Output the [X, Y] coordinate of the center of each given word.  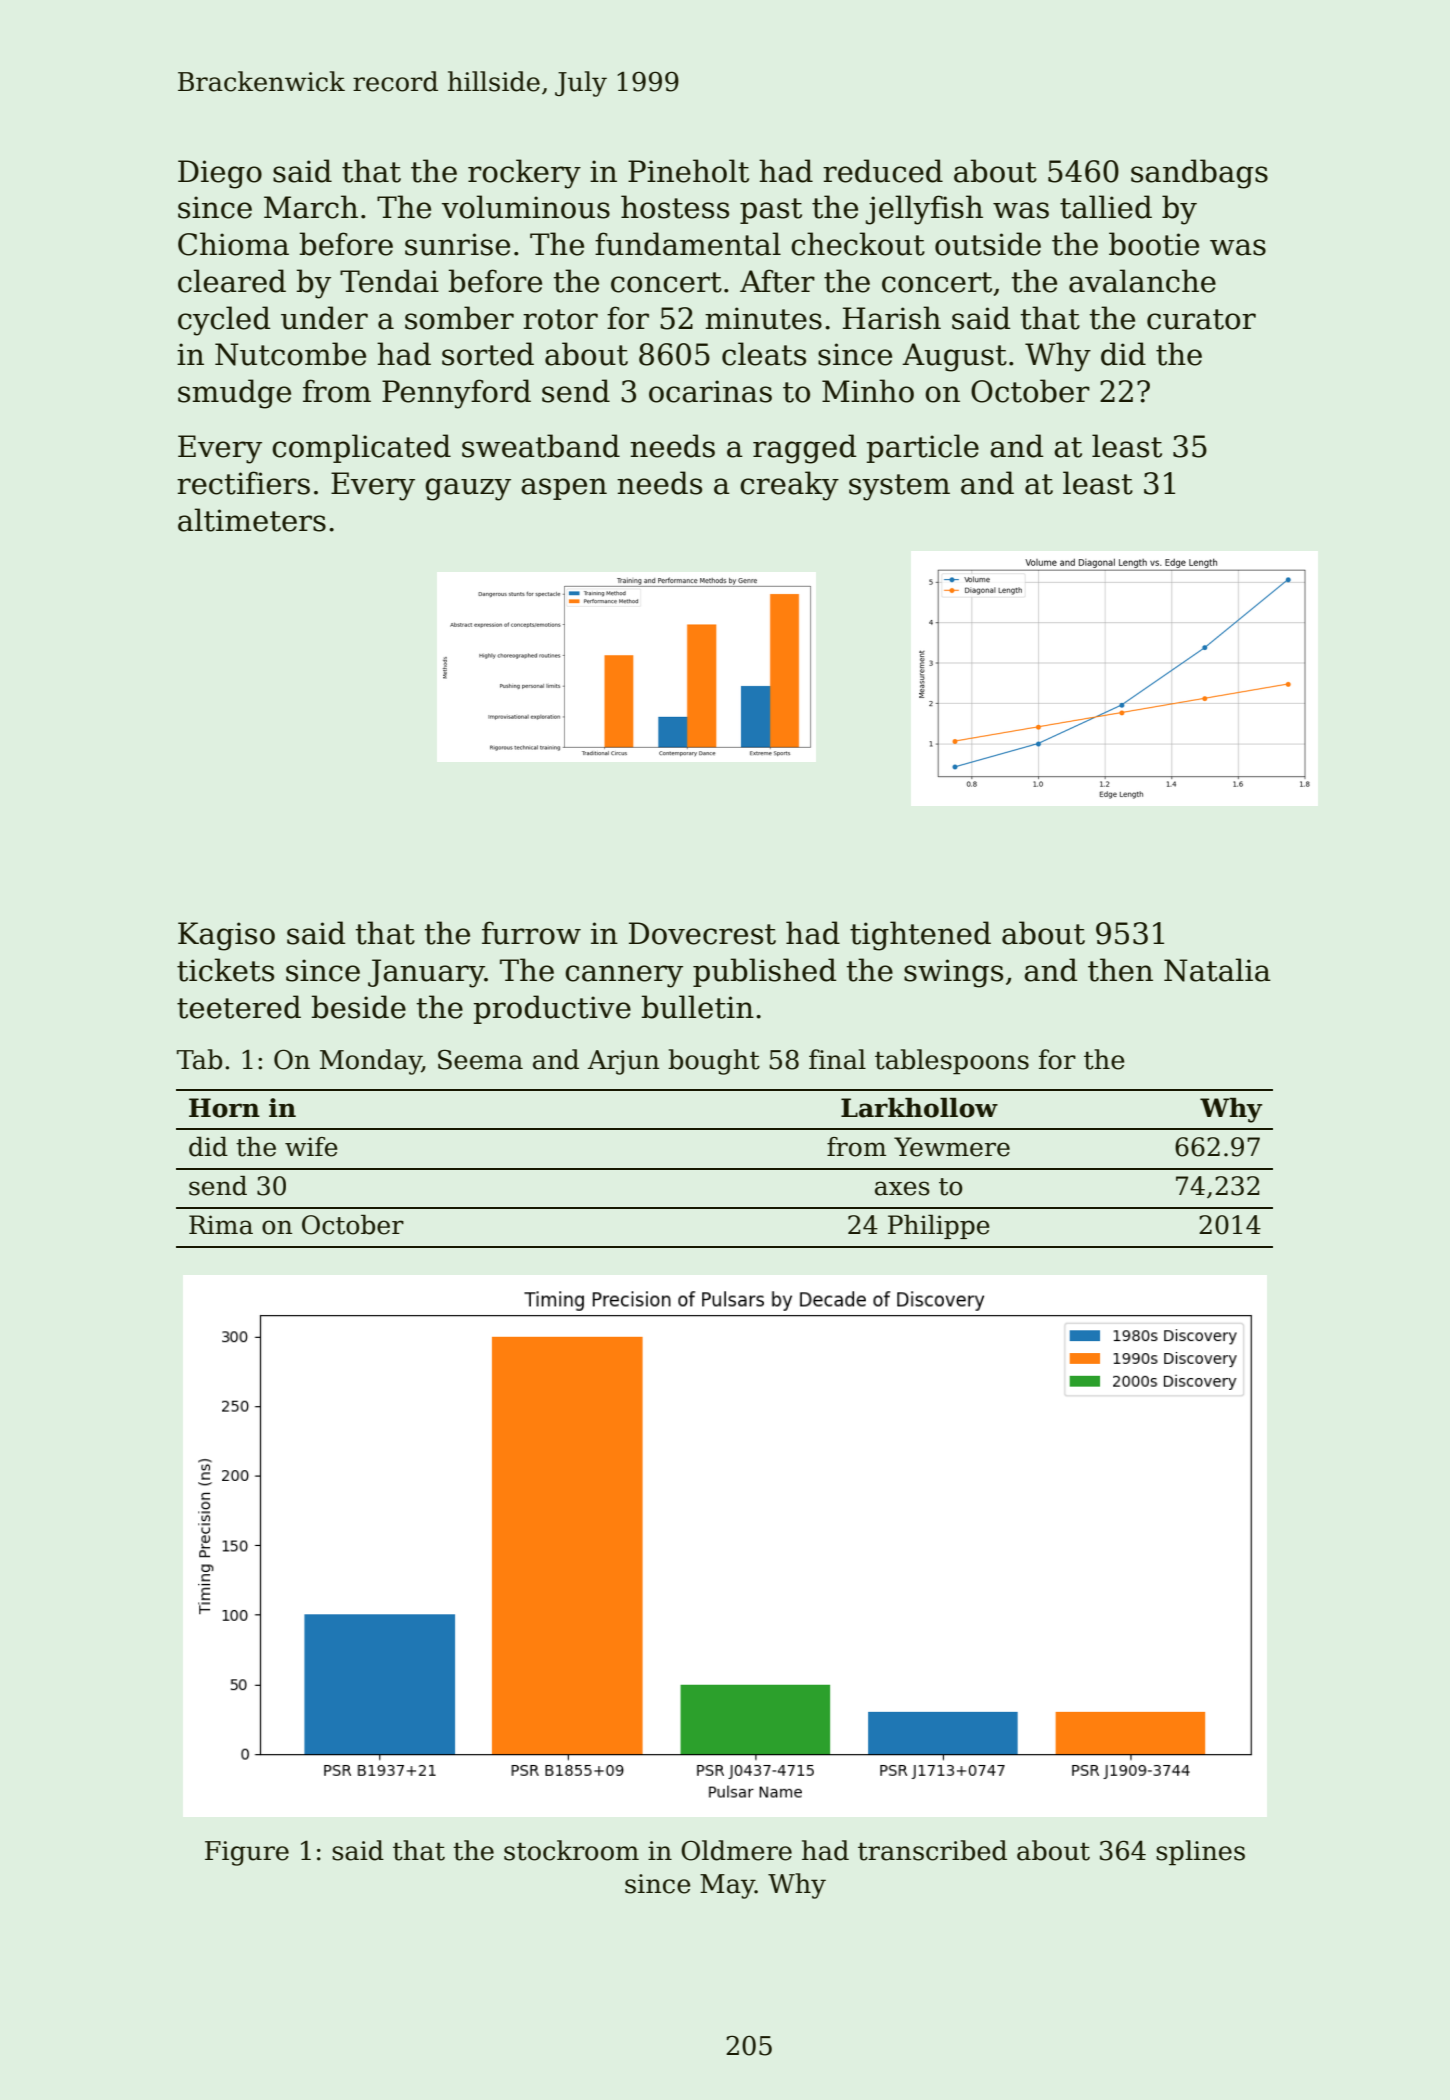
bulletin [697, 1007]
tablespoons [952, 1062]
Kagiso [226, 936]
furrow [531, 933]
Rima [221, 1225]
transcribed [932, 1850]
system [899, 487]
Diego [220, 174]
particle [922, 448]
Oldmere [736, 1850]
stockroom [571, 1850]
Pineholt [688, 171]
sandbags [1199, 174]
